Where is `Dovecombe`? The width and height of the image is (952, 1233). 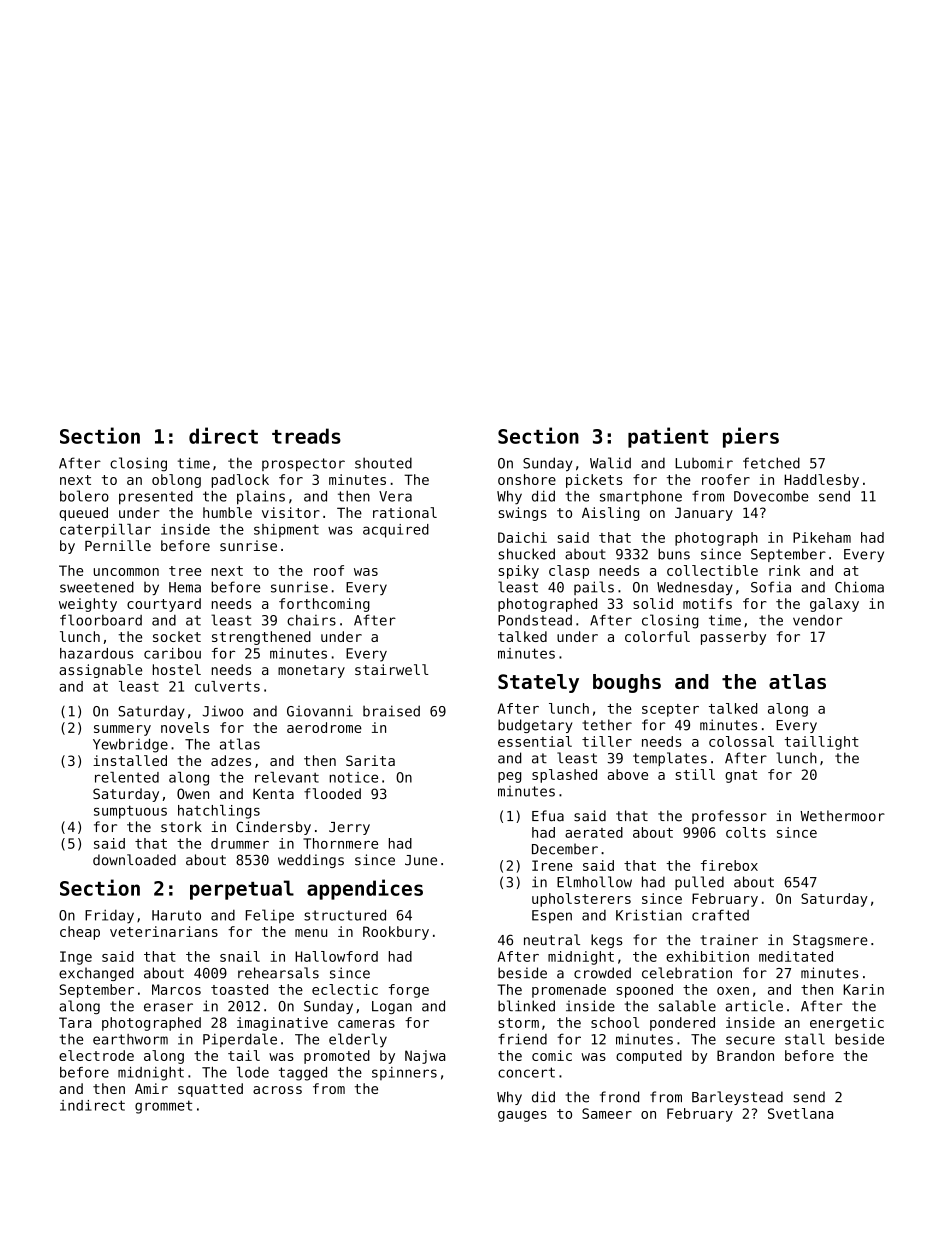 Dovecombe is located at coordinates (771, 496).
